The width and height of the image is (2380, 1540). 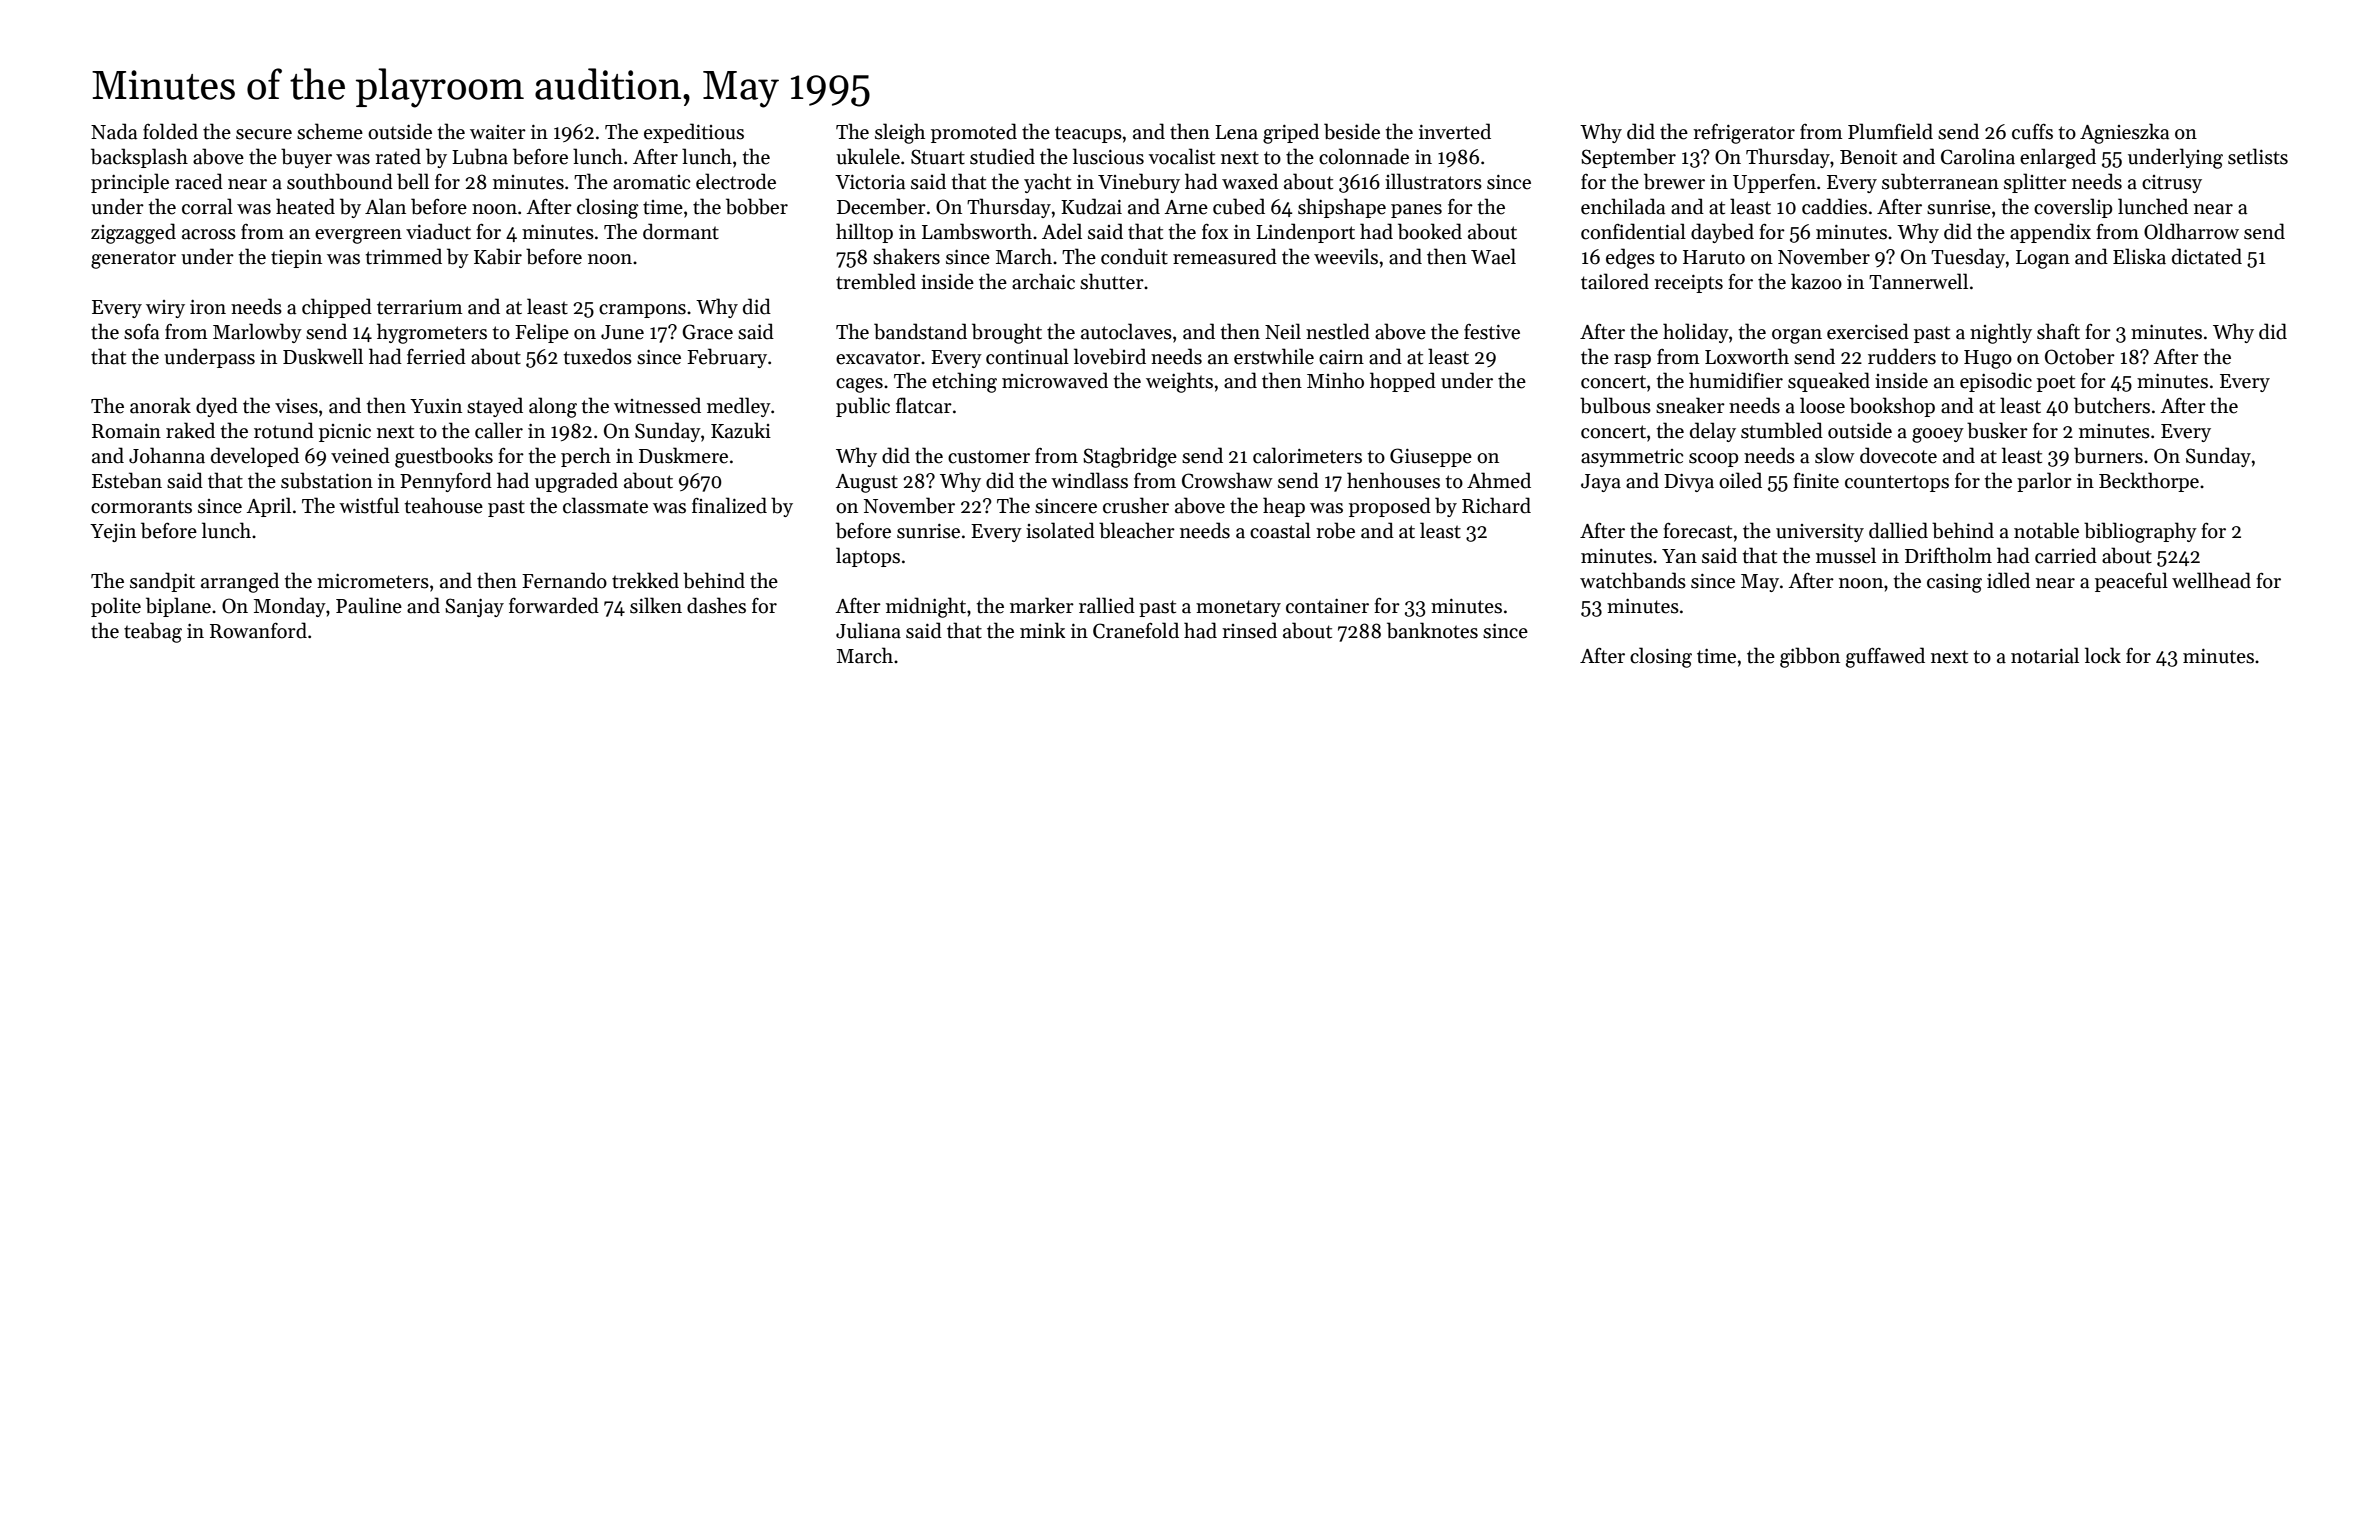 What do you see at coordinates (2108, 455) in the image?
I see `burners` at bounding box center [2108, 455].
